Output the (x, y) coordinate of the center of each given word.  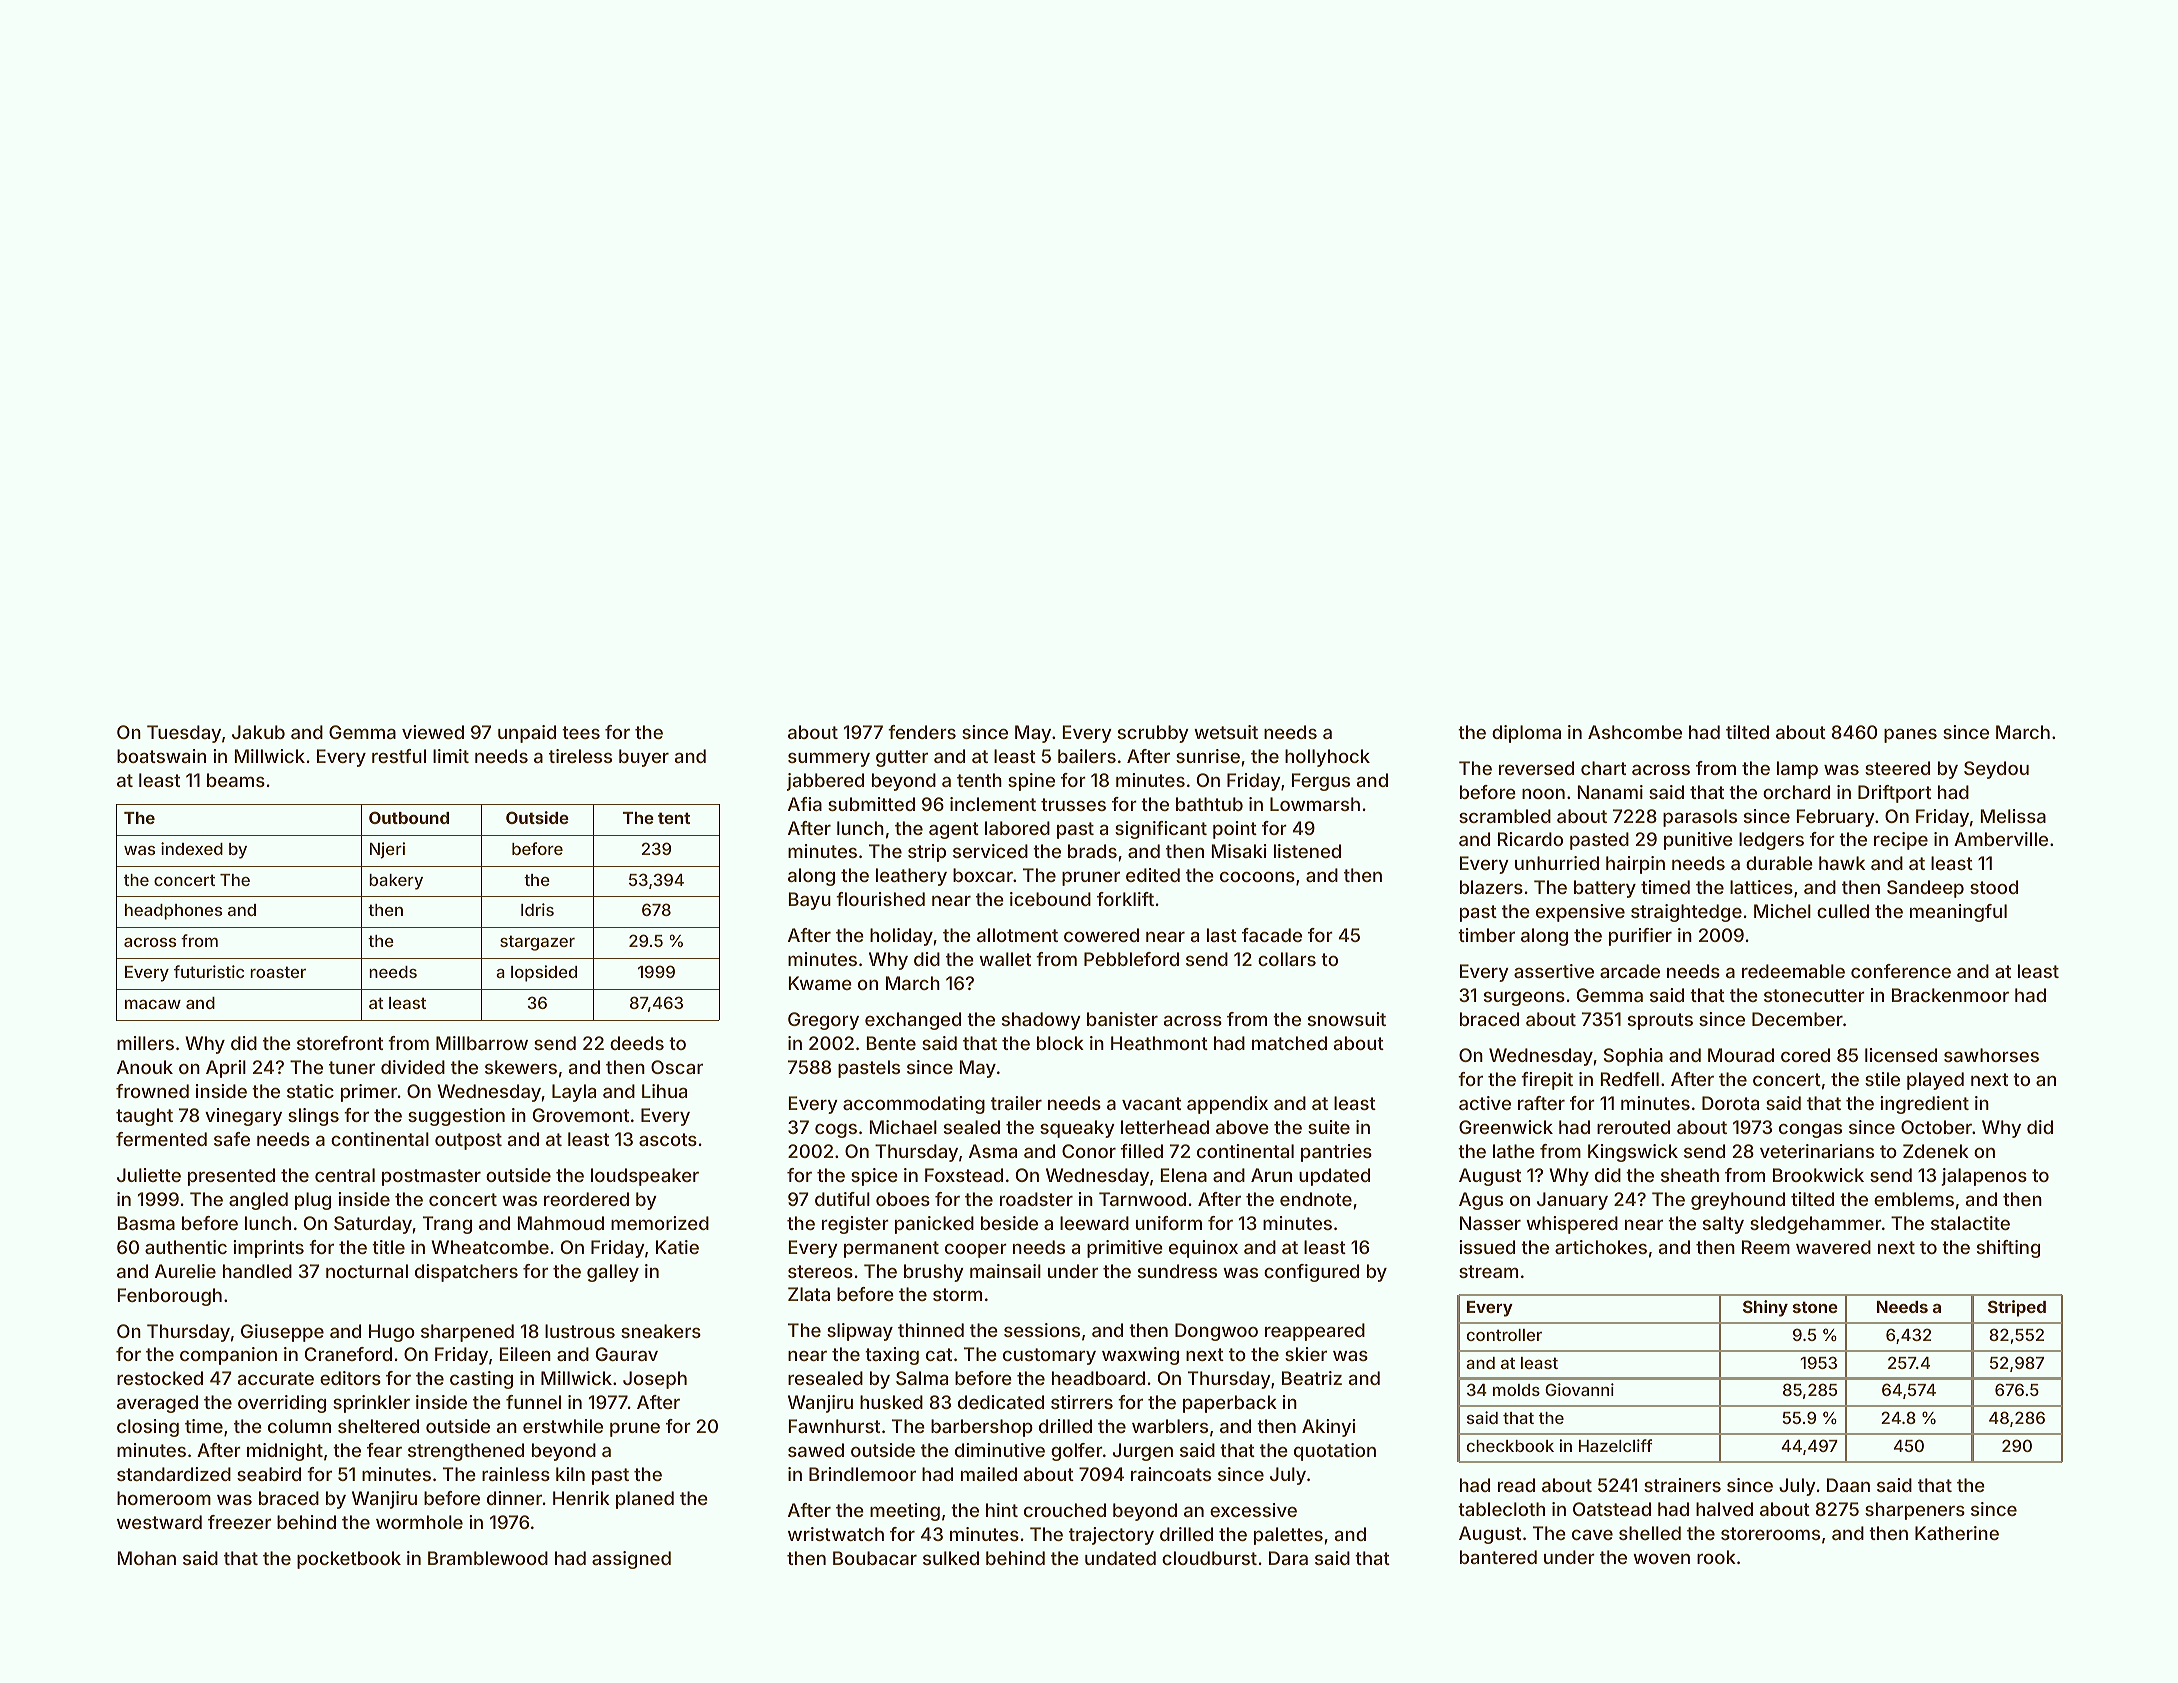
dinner (514, 1498)
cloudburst (1209, 1558)
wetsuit (1226, 732)
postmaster (431, 1177)
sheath (1690, 1175)
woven (1661, 1558)
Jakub (258, 732)
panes (1910, 735)
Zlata (809, 1294)
